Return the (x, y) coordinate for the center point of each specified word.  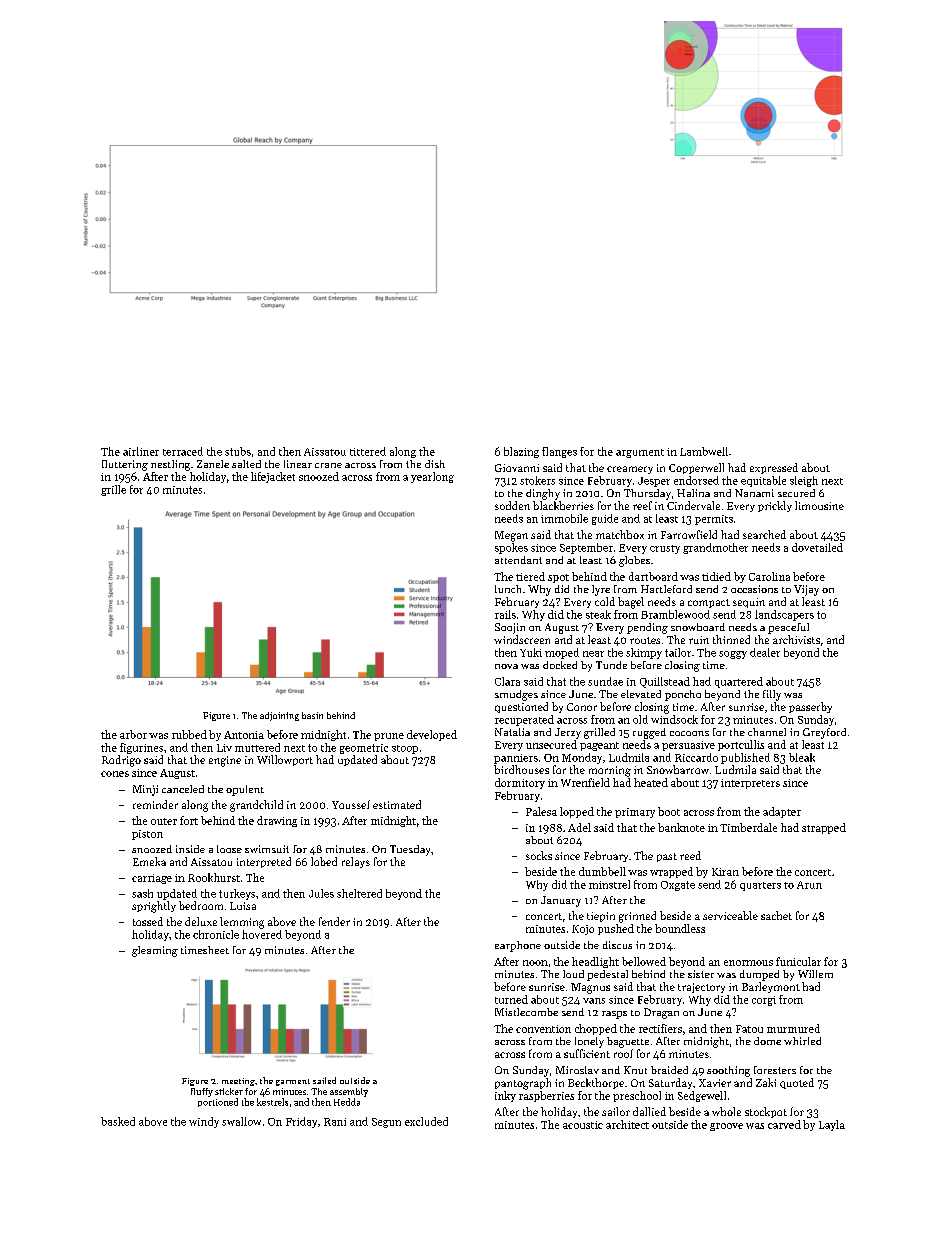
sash (142, 893)
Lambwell (704, 451)
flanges (559, 452)
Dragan (661, 1013)
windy (204, 1122)
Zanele (213, 464)
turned (511, 999)
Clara (507, 681)
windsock (674, 719)
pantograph (523, 1084)
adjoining (279, 716)
